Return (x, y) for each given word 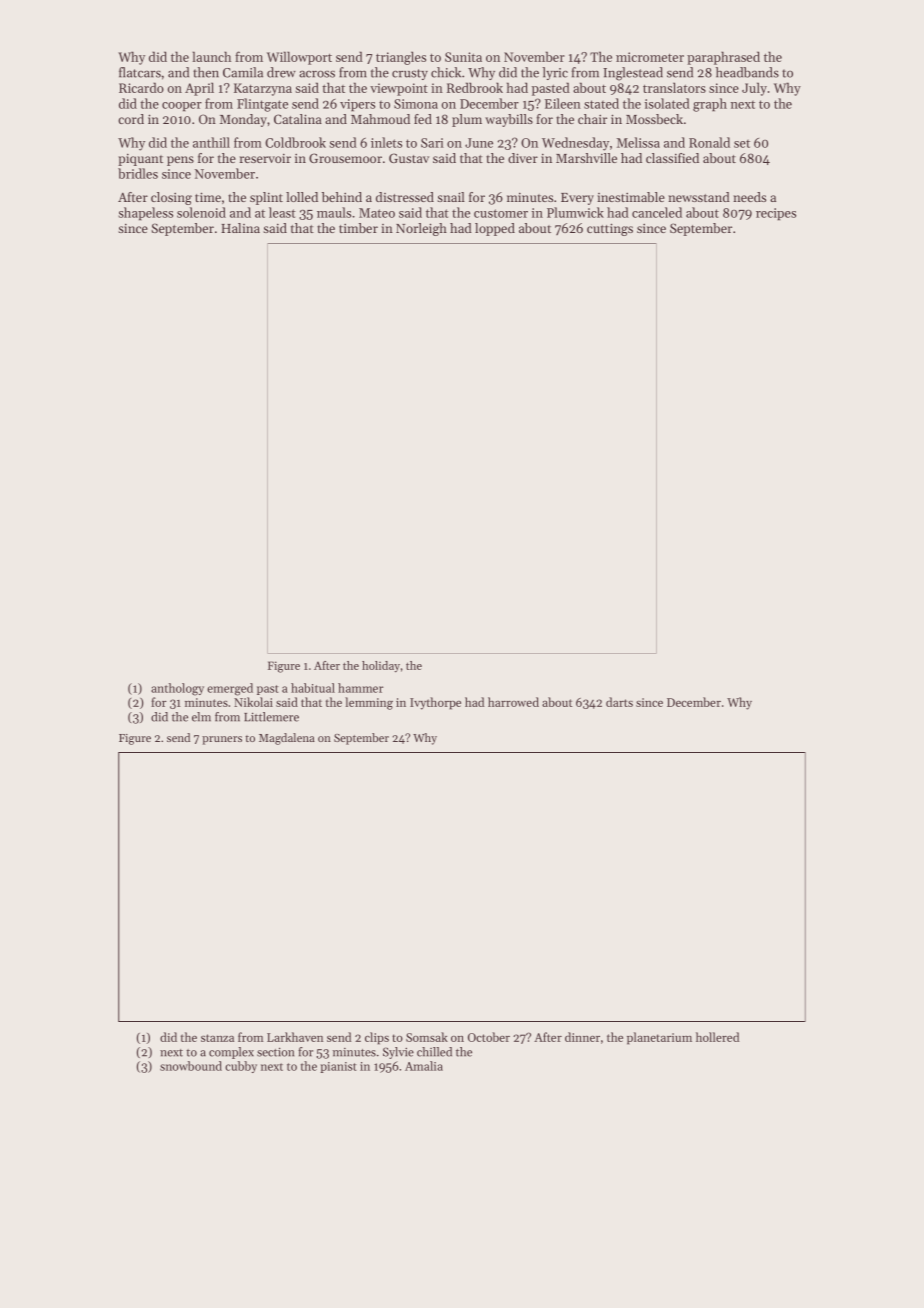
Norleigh (421, 229)
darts (619, 702)
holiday (381, 667)
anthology (177, 689)
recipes (776, 214)
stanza (217, 1038)
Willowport (299, 58)
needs (749, 197)
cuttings (610, 229)
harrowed (513, 702)
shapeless (145, 214)
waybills (509, 120)
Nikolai (253, 702)
